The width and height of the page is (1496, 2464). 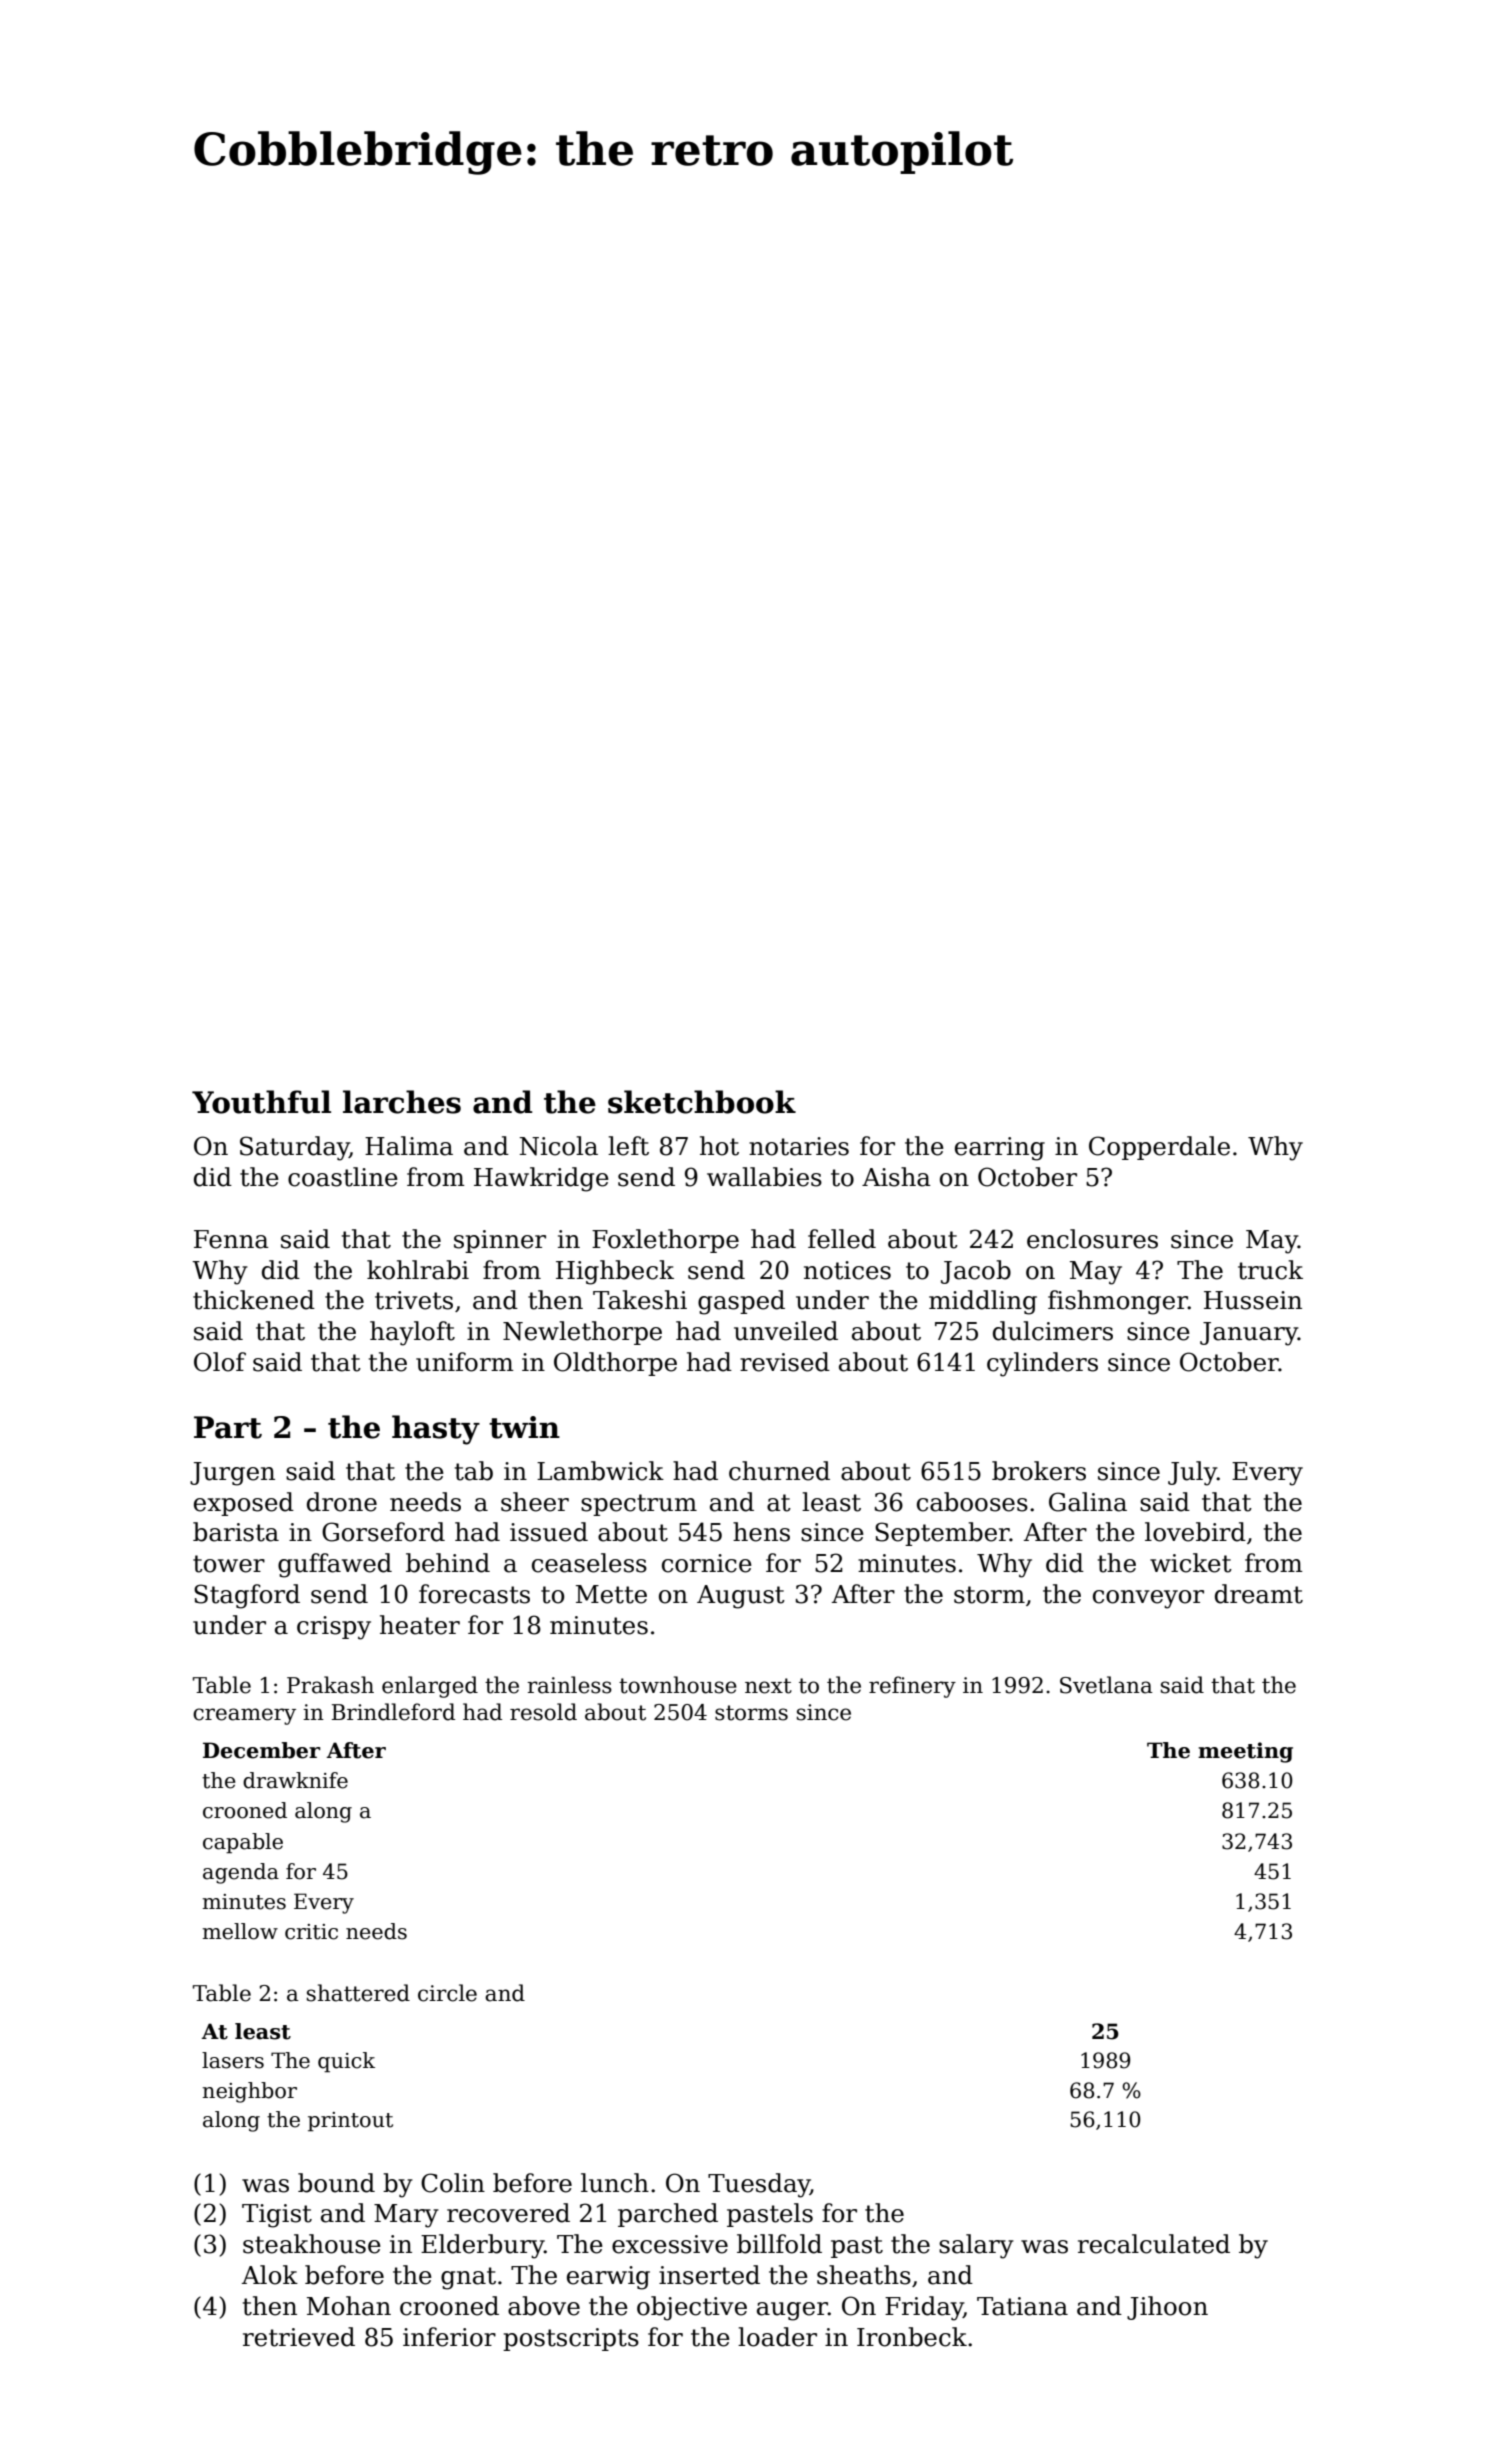 I want to click on excessive, so click(x=670, y=2244).
